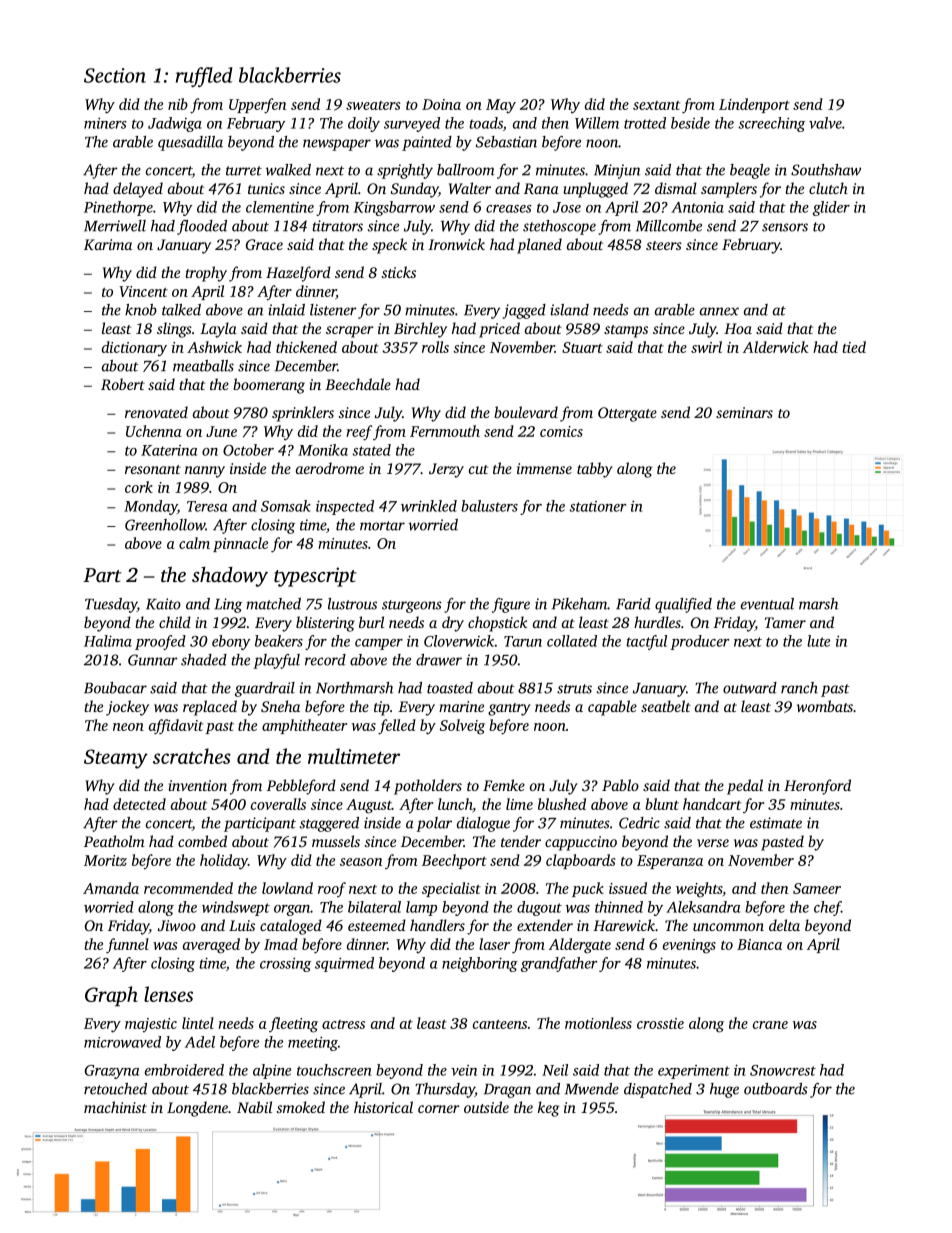  I want to click on boulevard, so click(526, 412).
